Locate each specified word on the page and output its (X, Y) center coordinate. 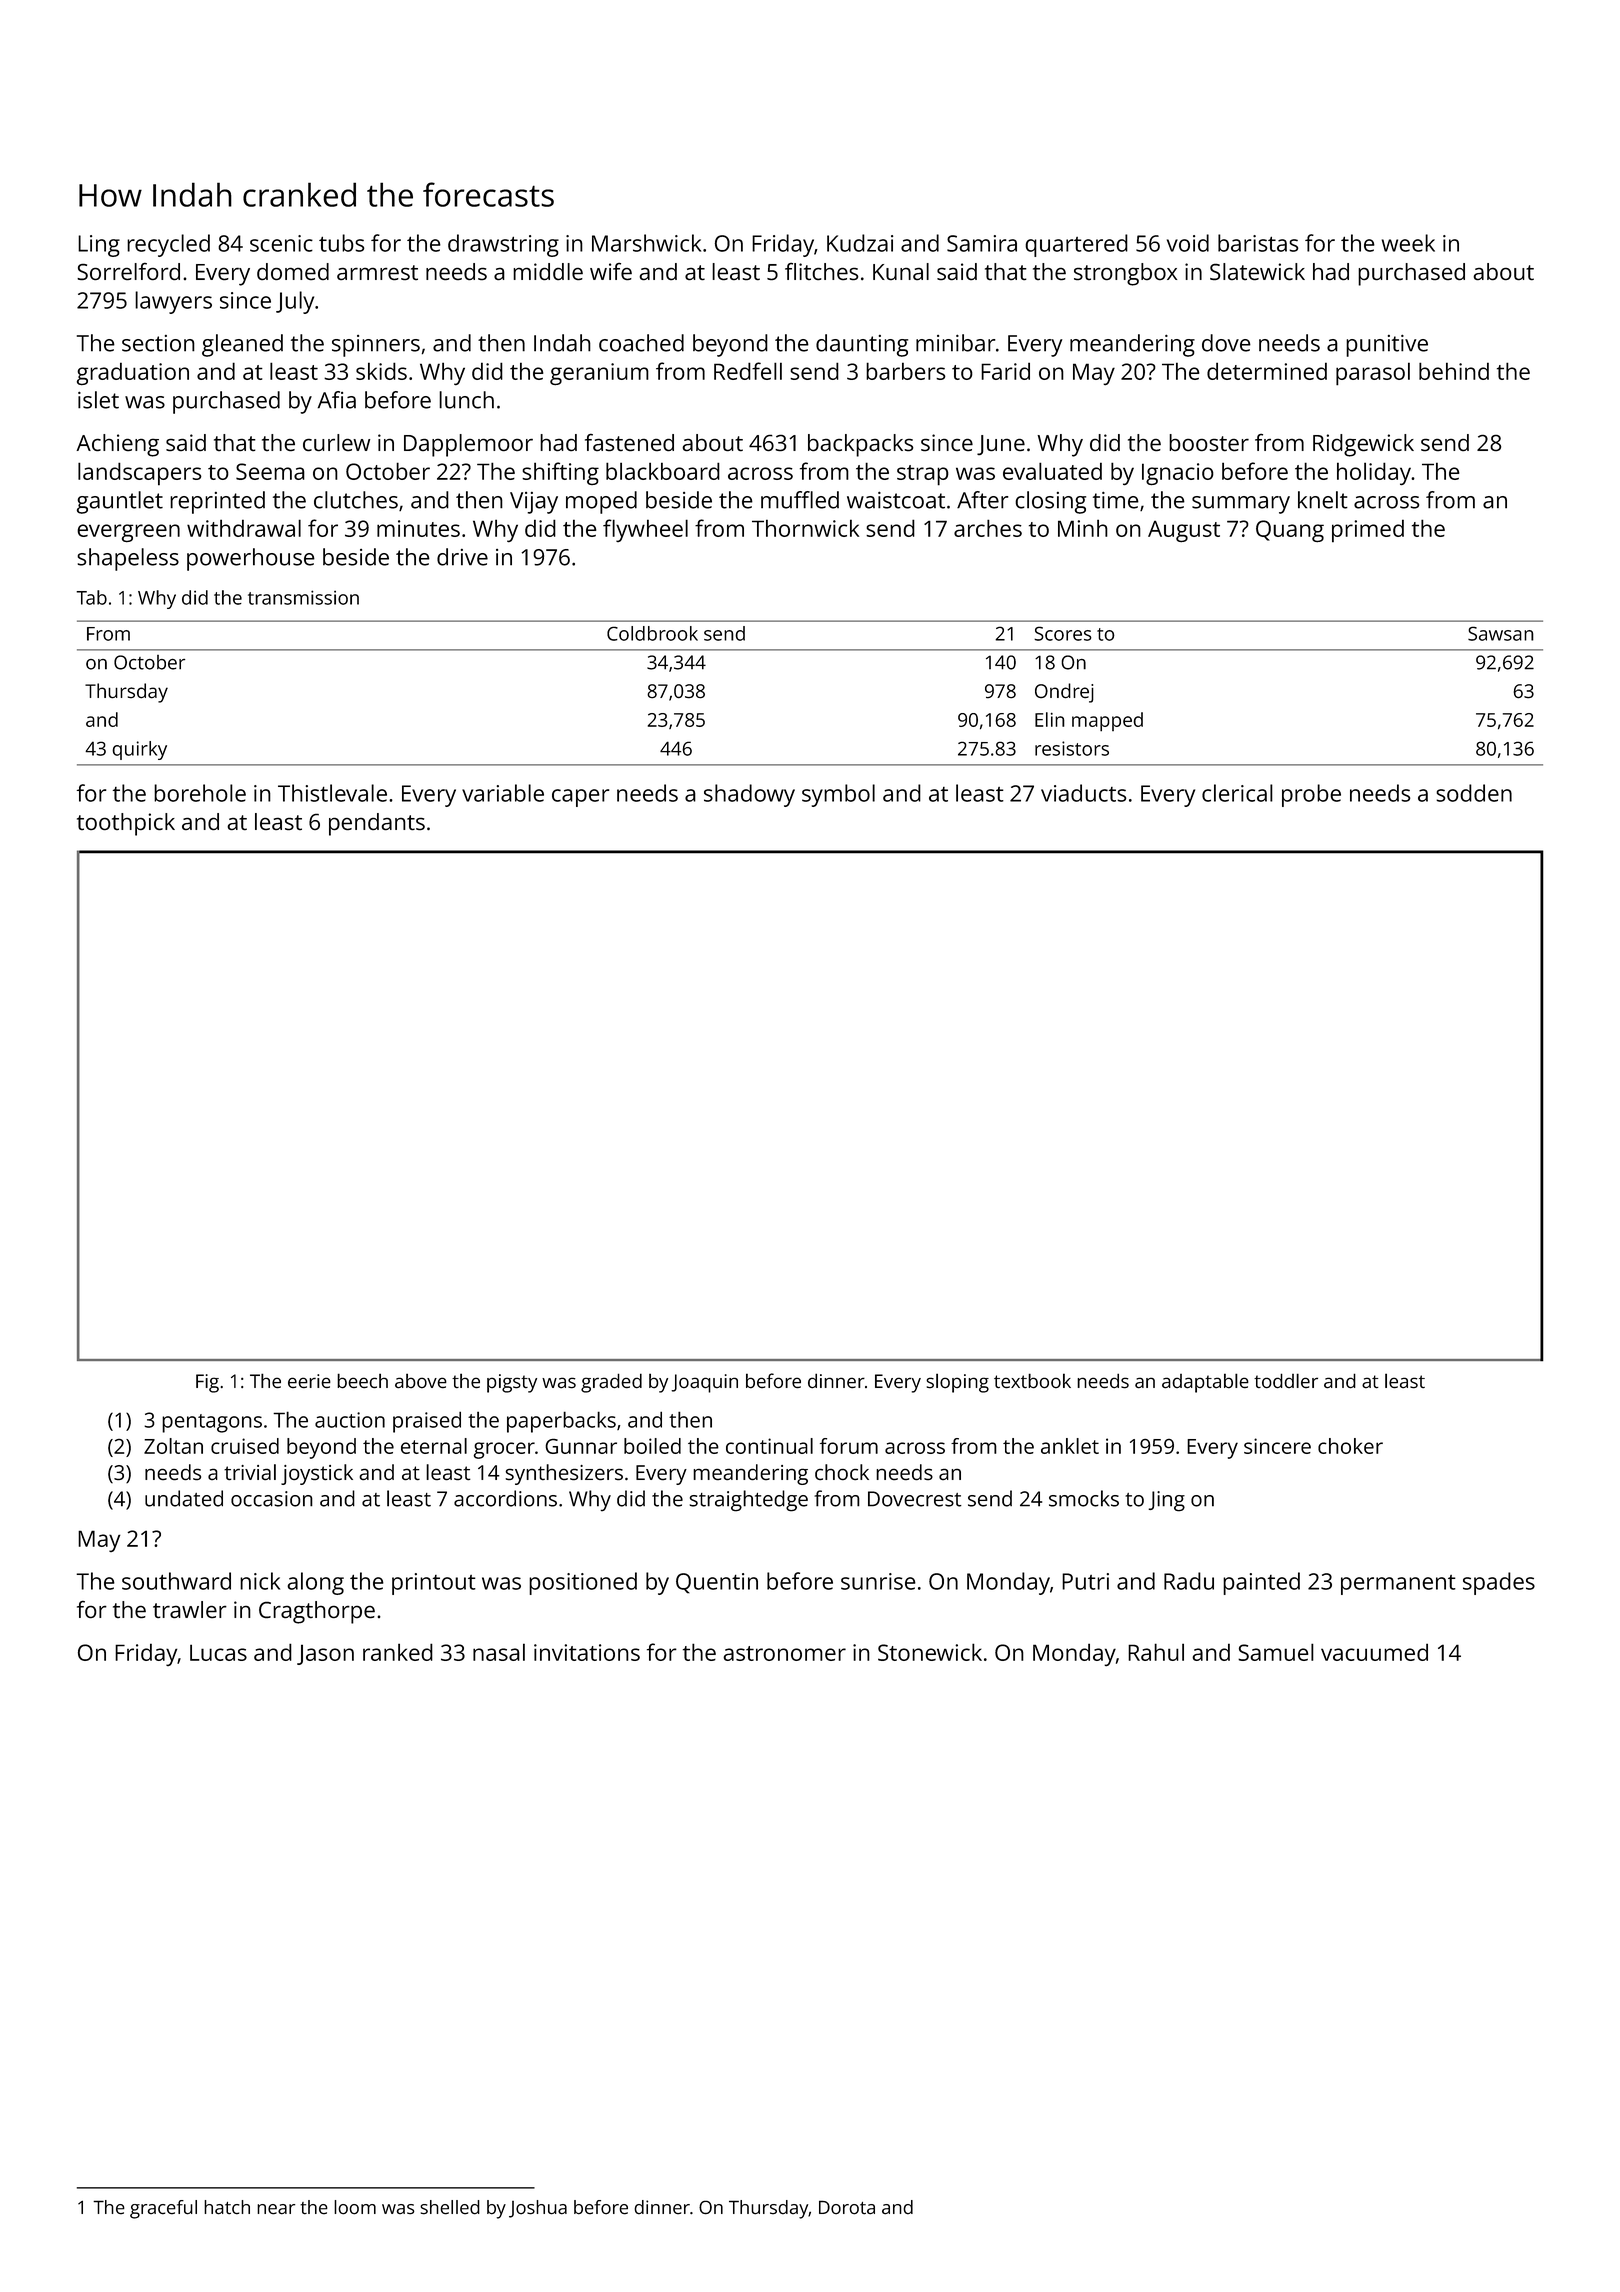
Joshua (538, 2209)
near (276, 2209)
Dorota (847, 2207)
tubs (341, 243)
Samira (982, 243)
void (1188, 243)
